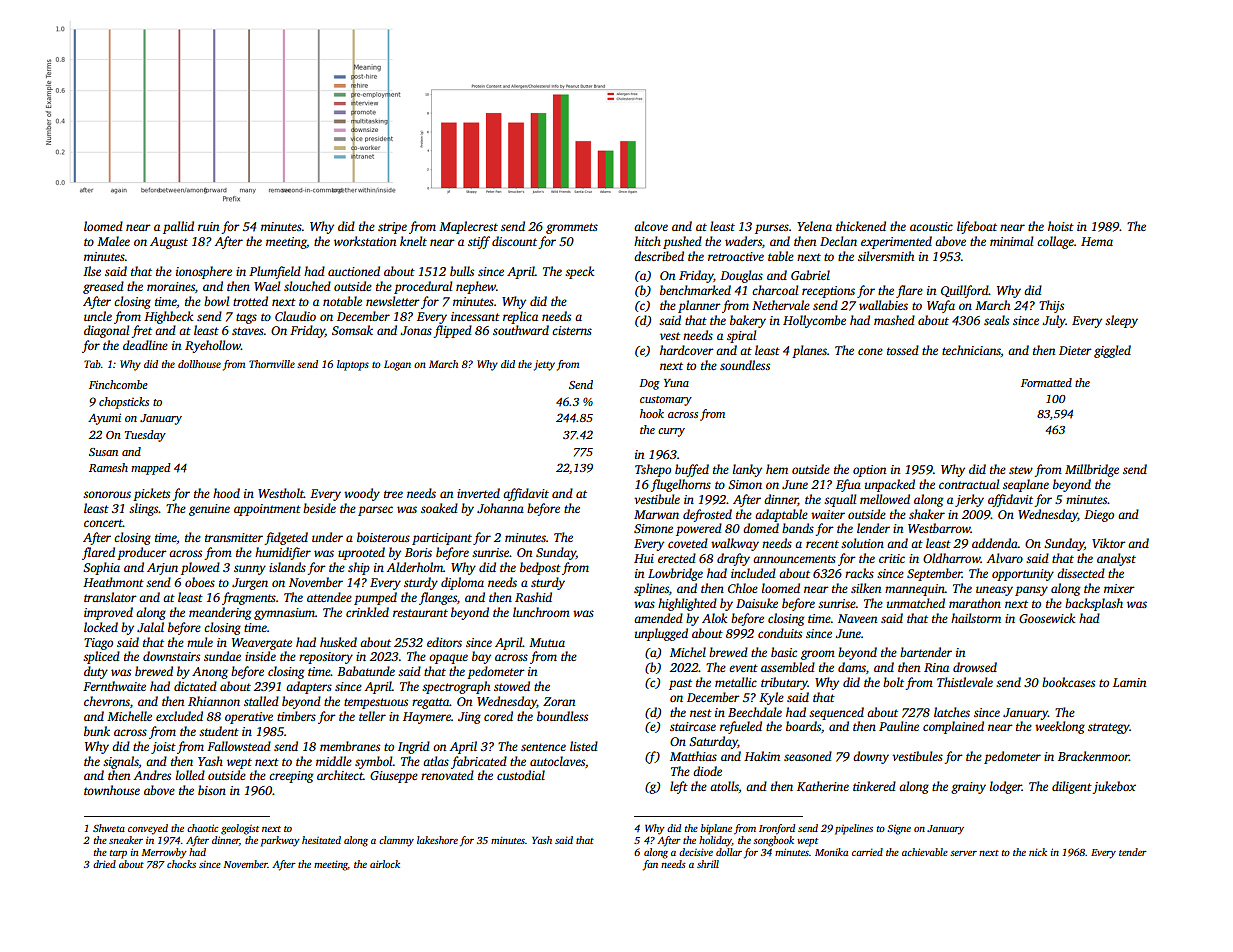 The height and width of the image is (952, 1233). Describe the element at coordinates (321, 840) in the image. I see `hesitated` at that location.
